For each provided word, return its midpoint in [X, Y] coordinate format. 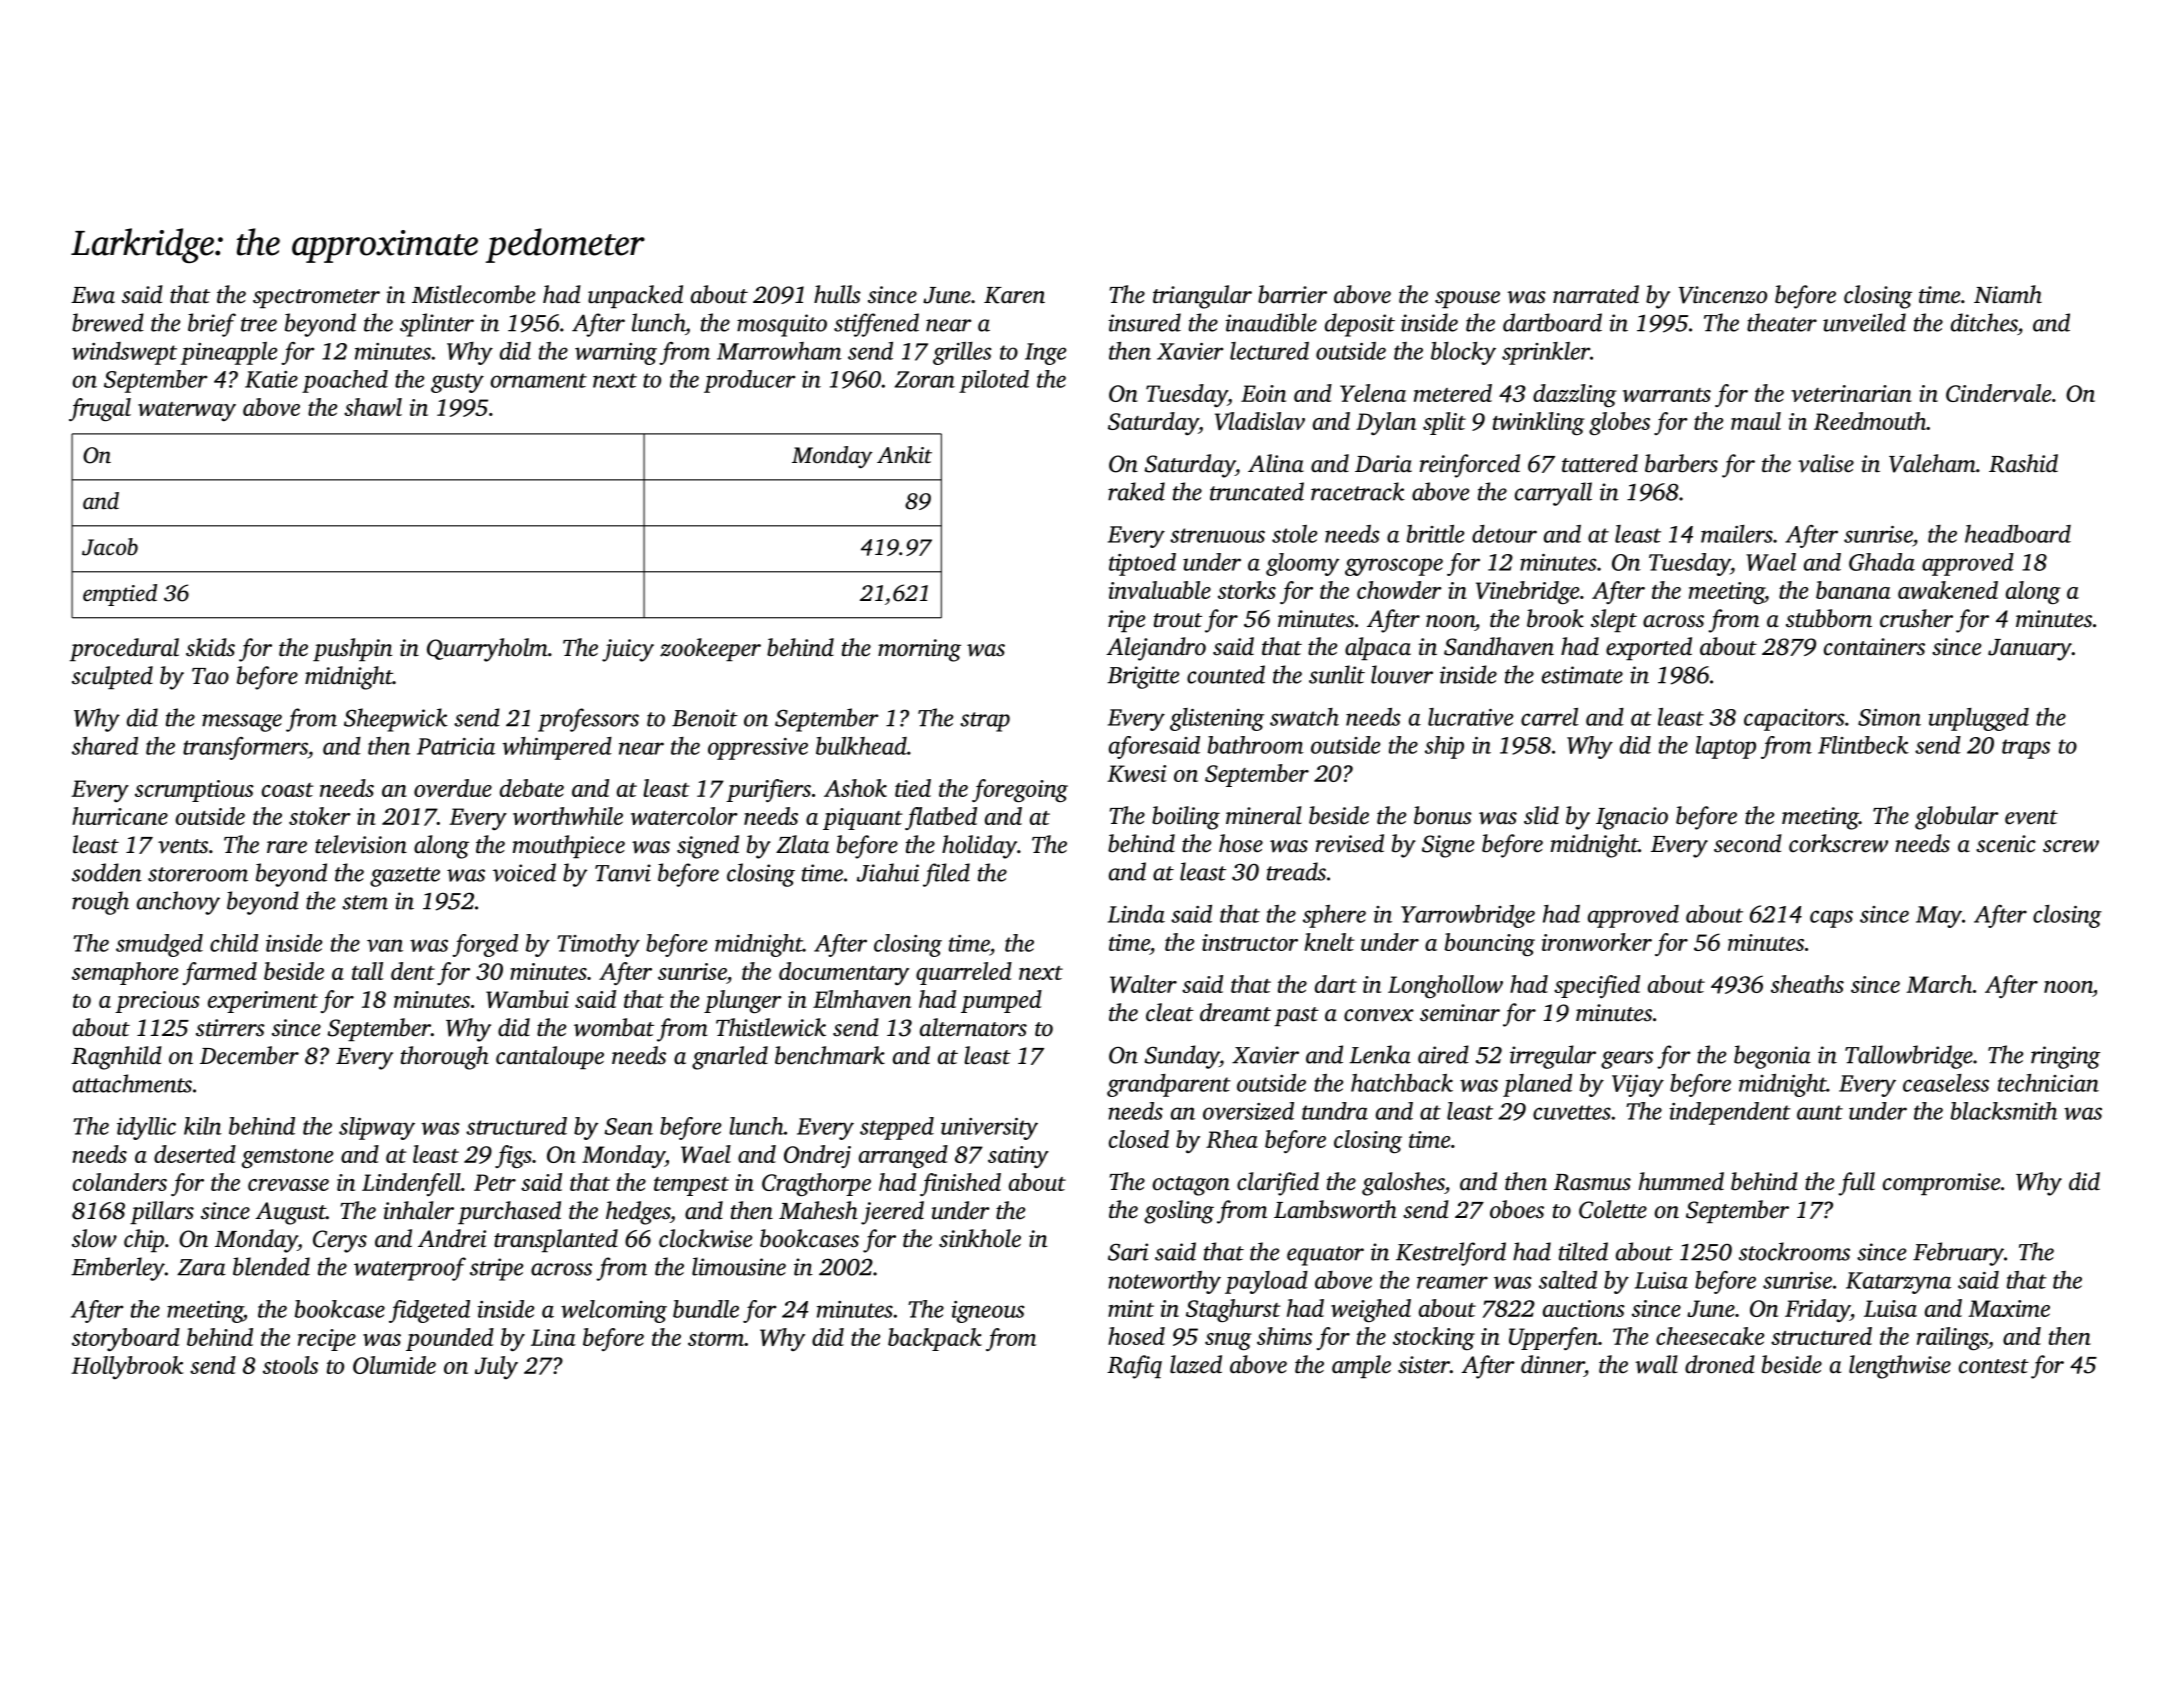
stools [290, 1365]
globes [1619, 423]
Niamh [2008, 294]
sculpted [112, 677]
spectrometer [316, 298]
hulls [837, 294]
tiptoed [1142, 564]
